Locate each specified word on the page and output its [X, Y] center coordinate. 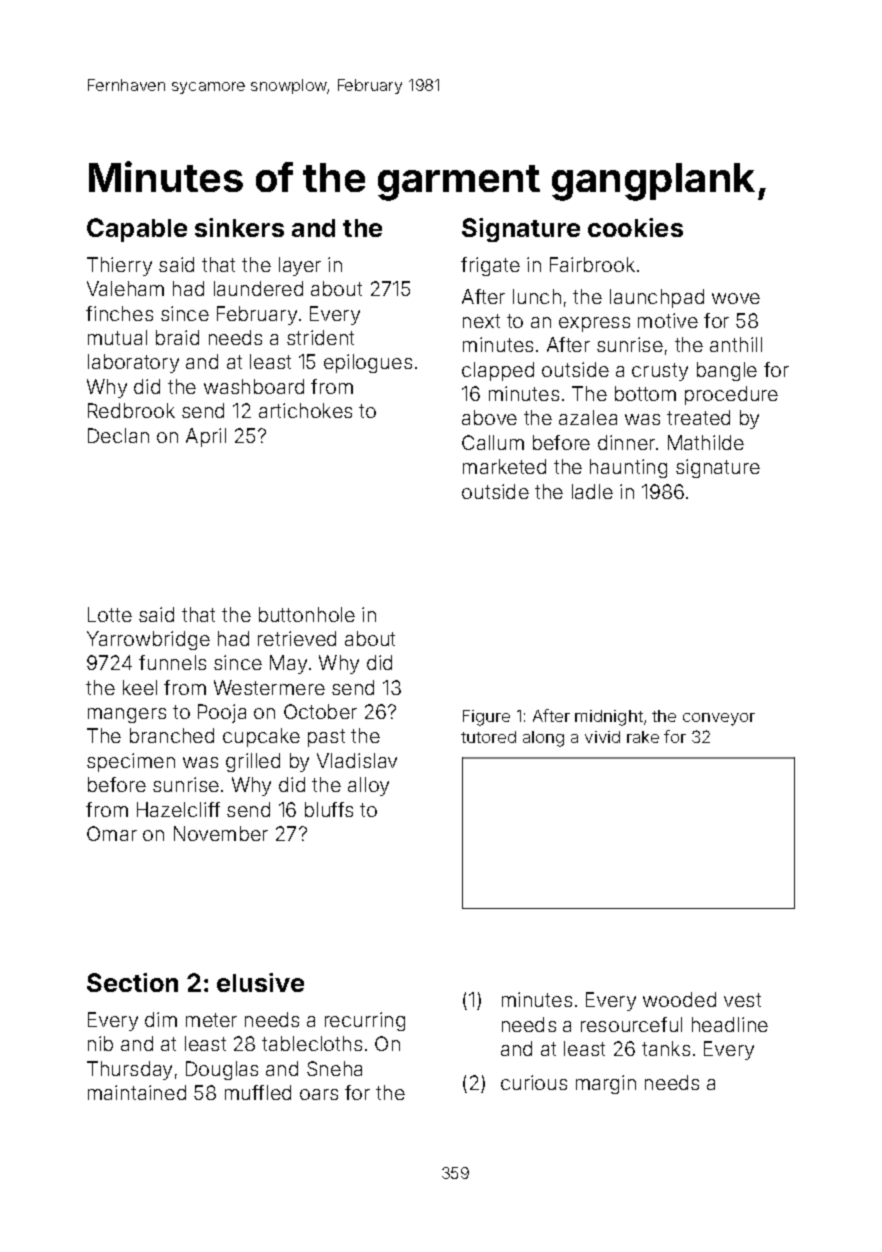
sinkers [239, 227]
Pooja [222, 713]
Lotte [110, 614]
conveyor [719, 719]
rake [643, 737]
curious [534, 1082]
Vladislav [357, 760]
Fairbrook [592, 264]
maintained [137, 1092]
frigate [490, 266]
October [320, 711]
